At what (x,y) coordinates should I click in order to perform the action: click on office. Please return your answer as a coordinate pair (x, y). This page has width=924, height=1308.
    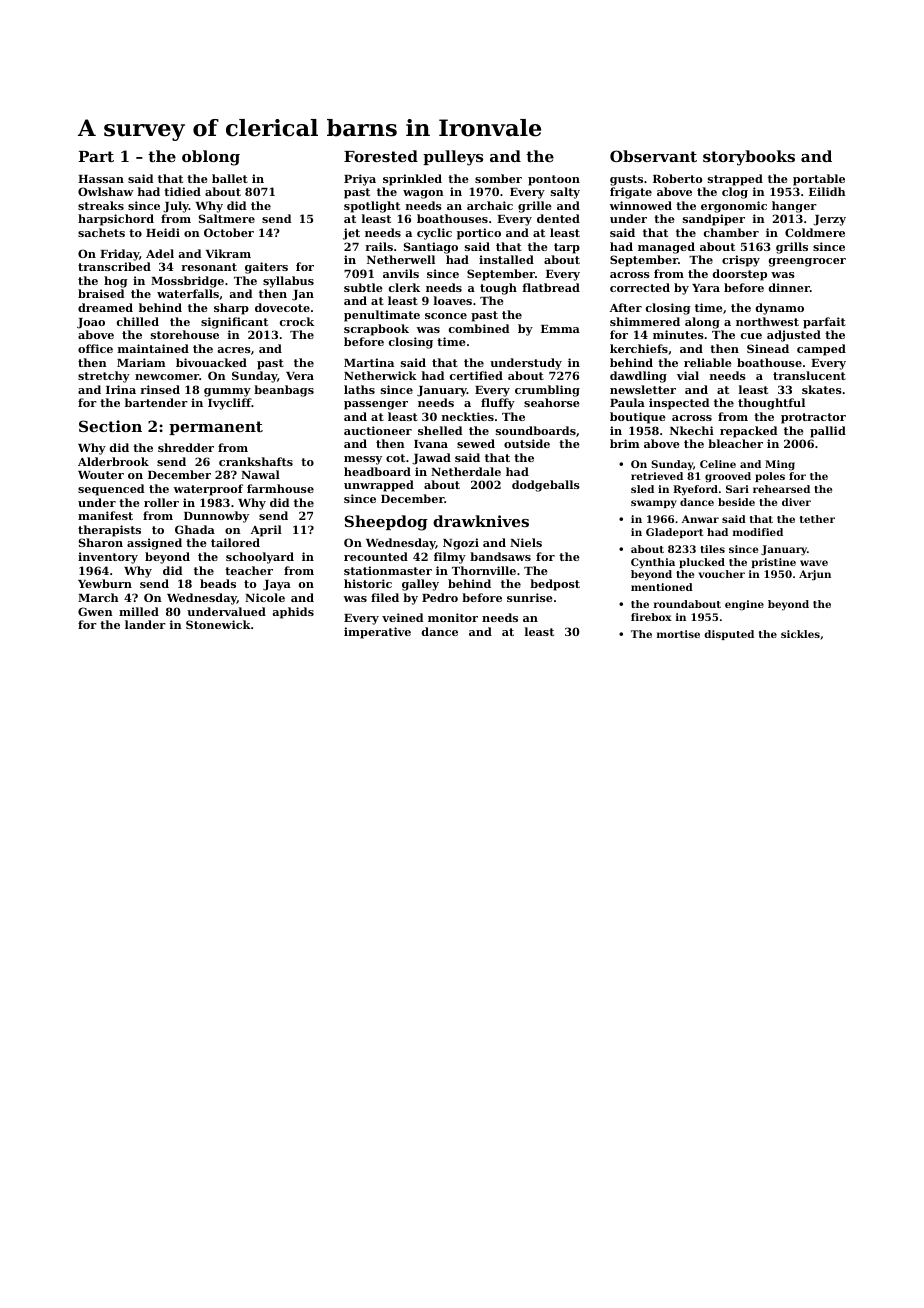
    Looking at the image, I should click on (95, 348).
